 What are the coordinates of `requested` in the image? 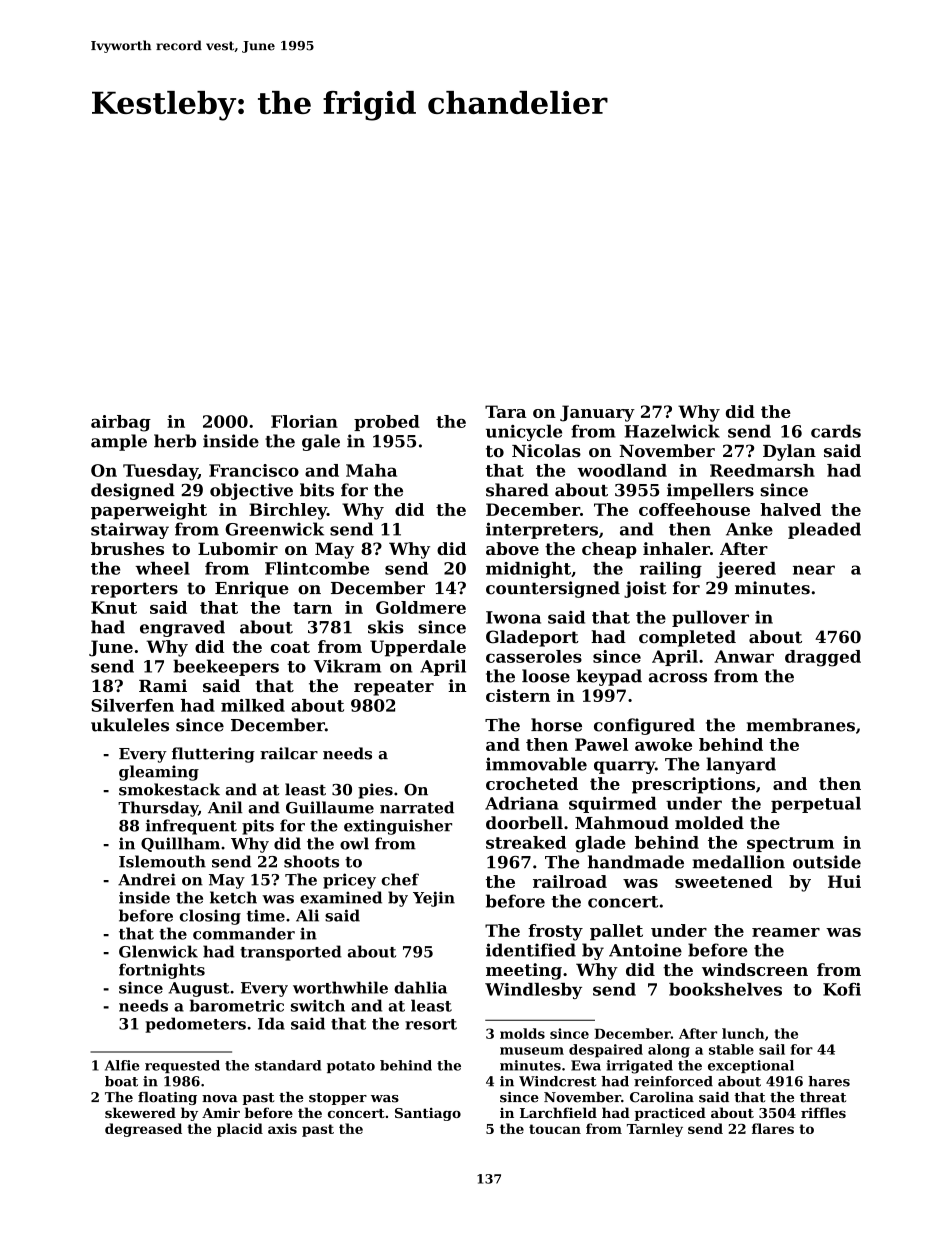 It's located at (182, 1066).
